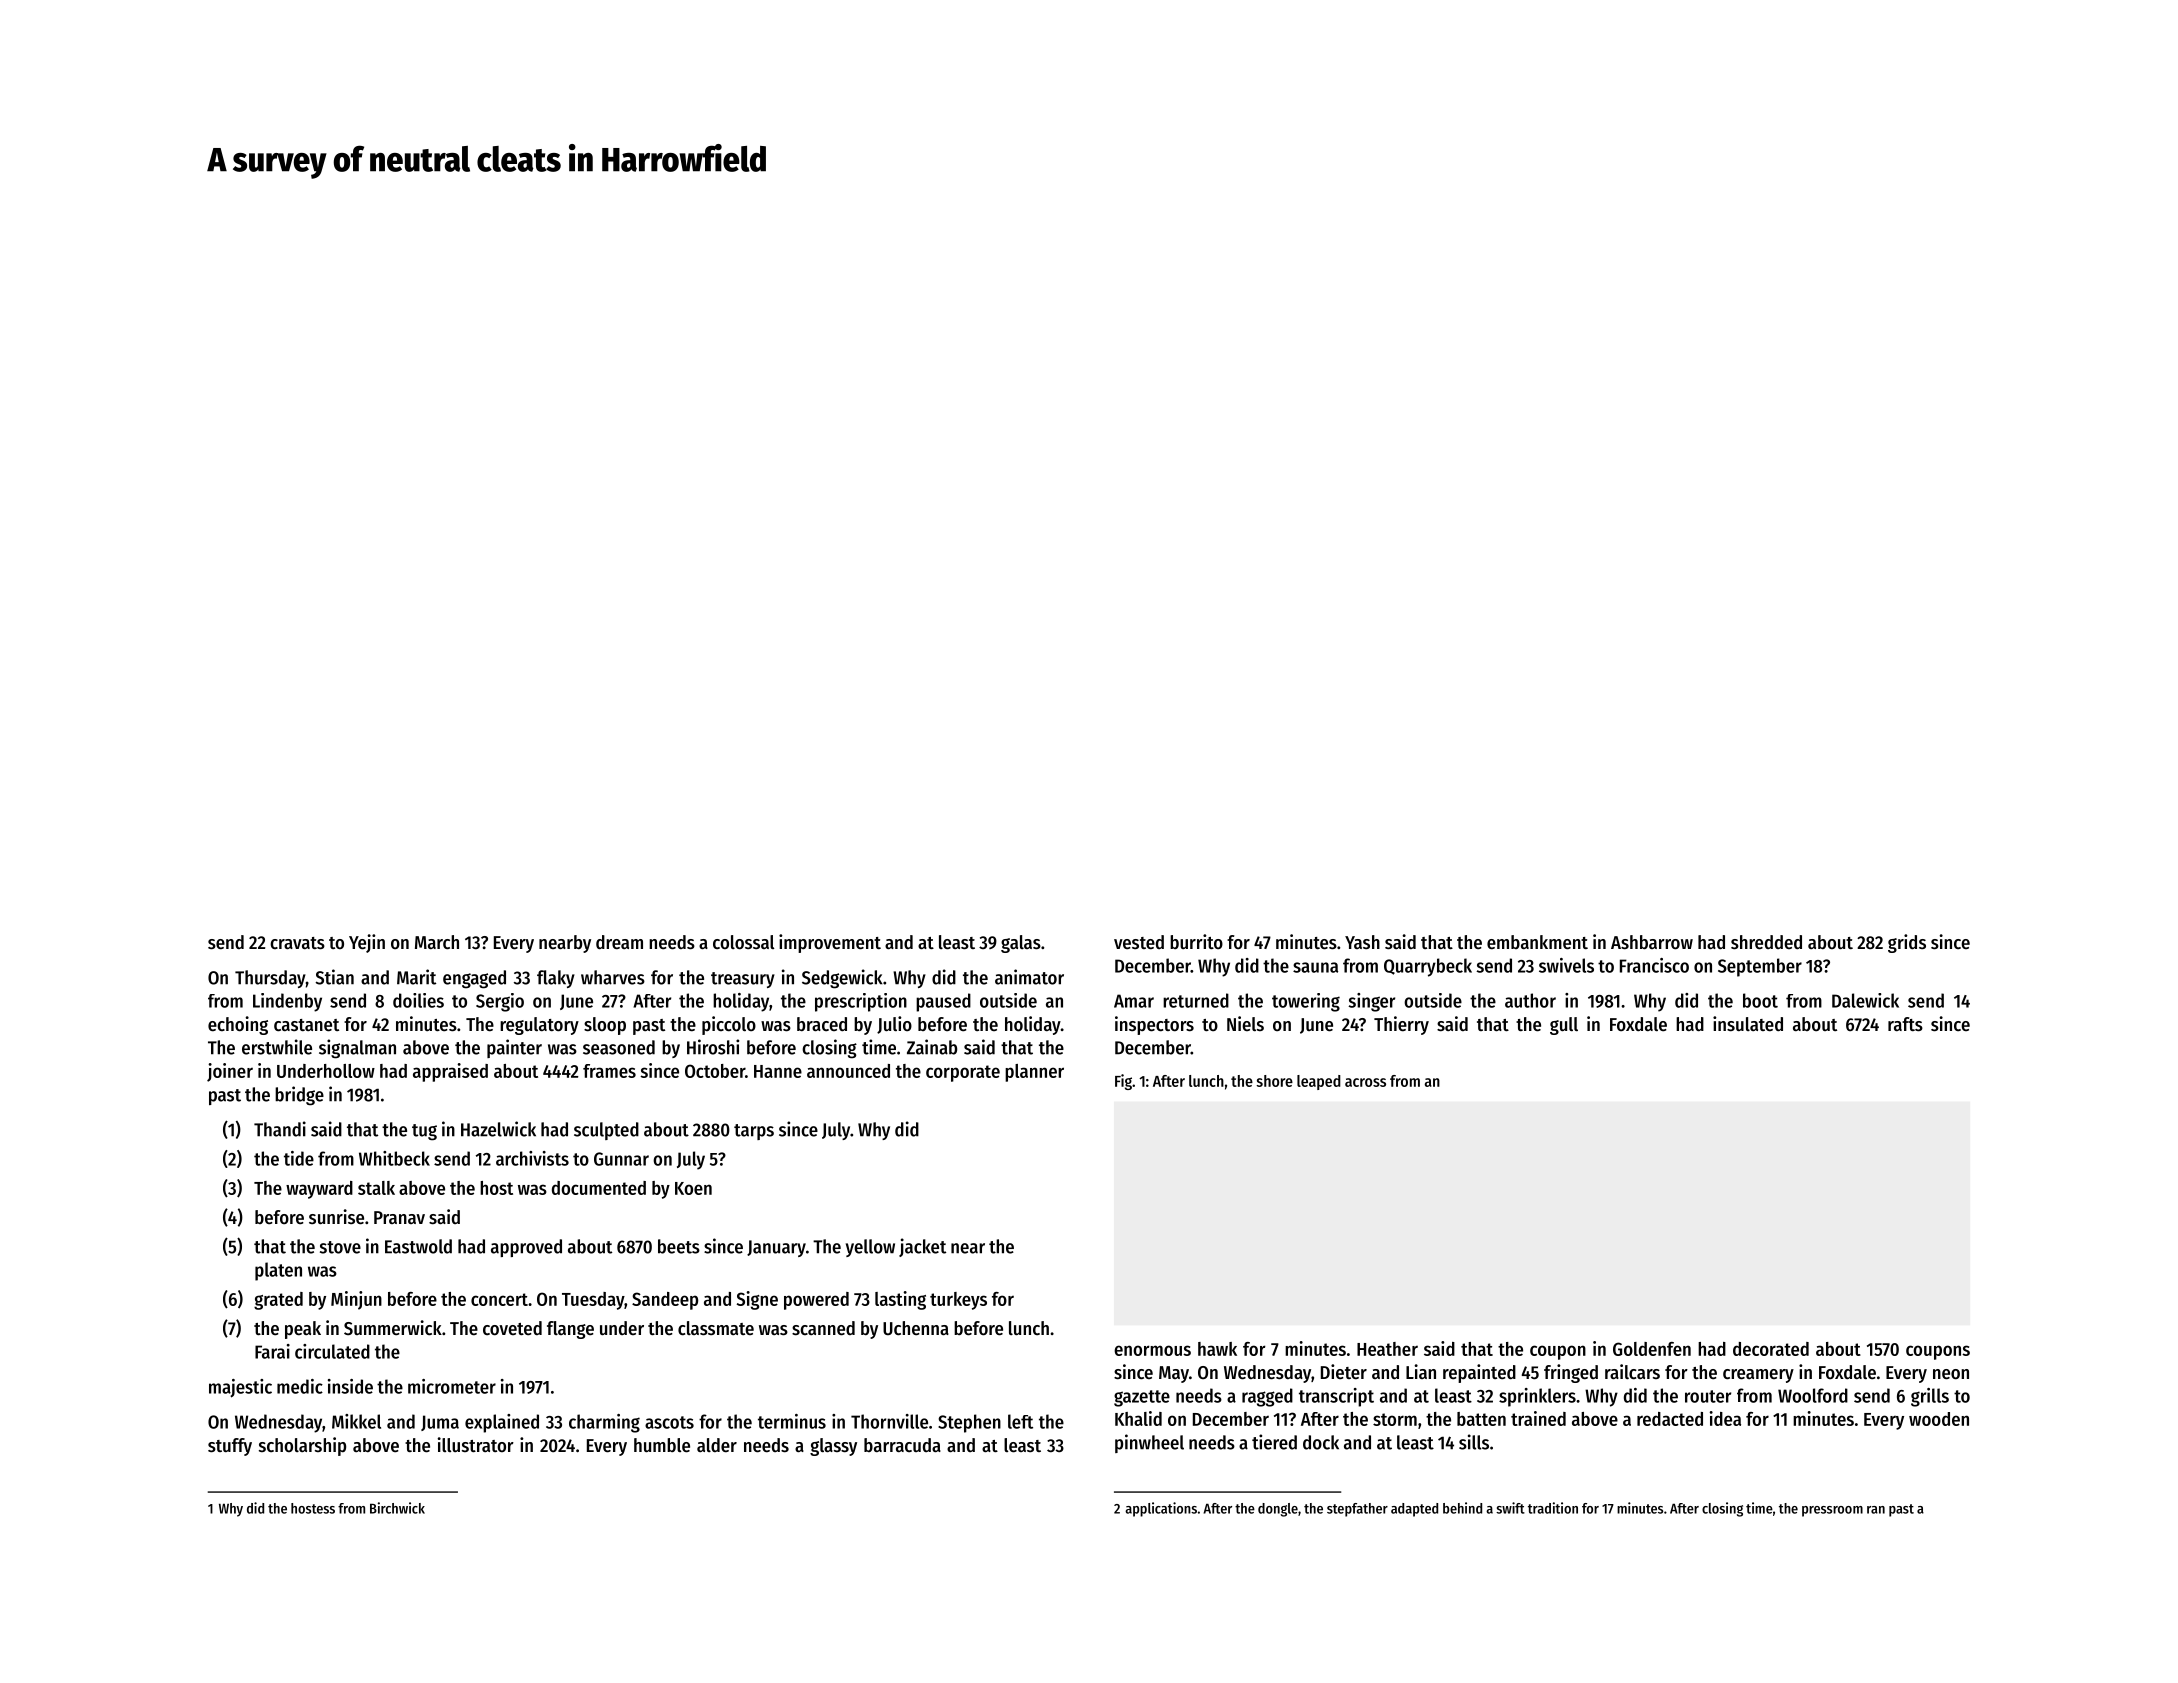 This image has height=1683, width=2178. I want to click on ascots, so click(669, 1422).
